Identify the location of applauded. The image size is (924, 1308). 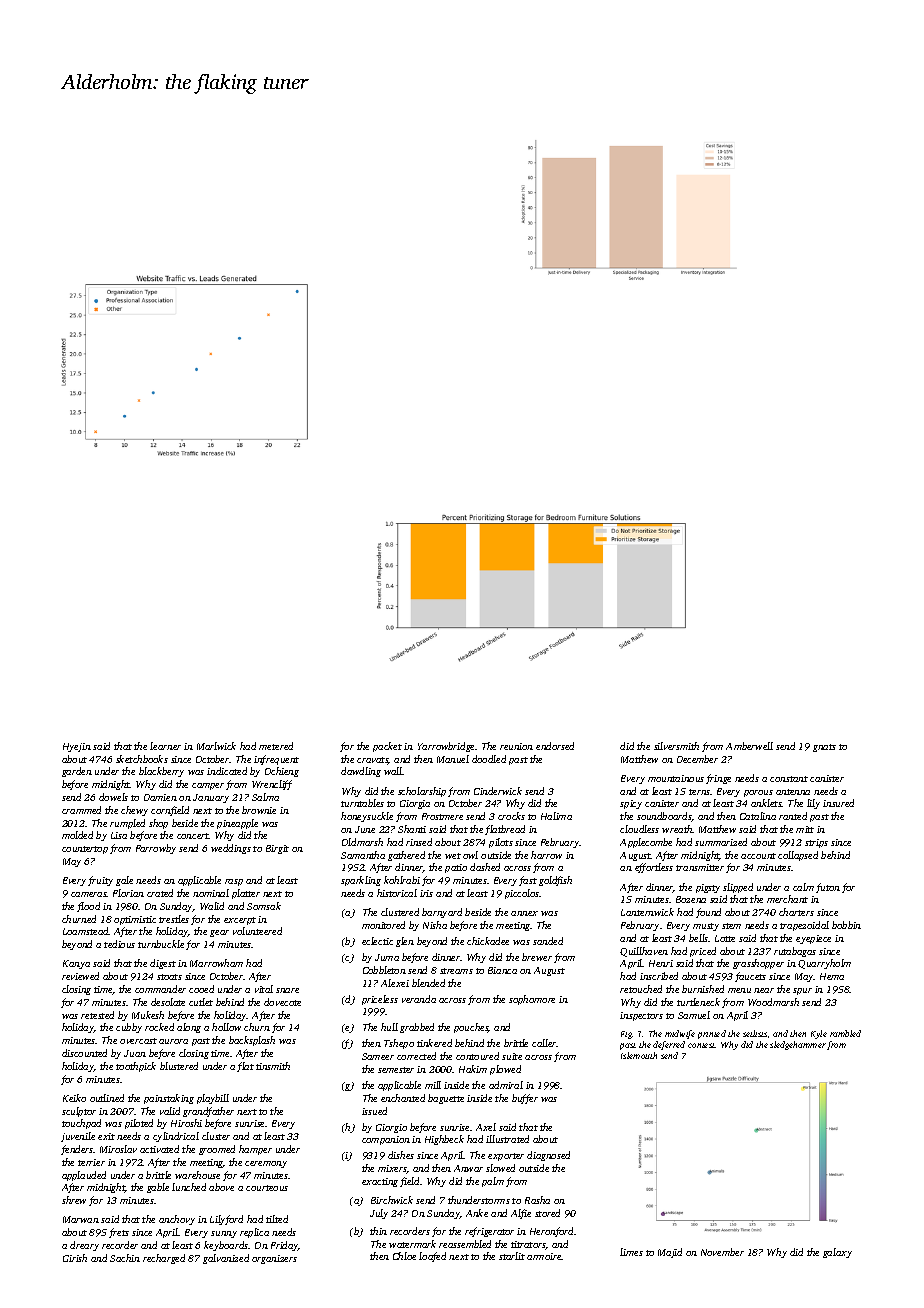
(84, 1176).
